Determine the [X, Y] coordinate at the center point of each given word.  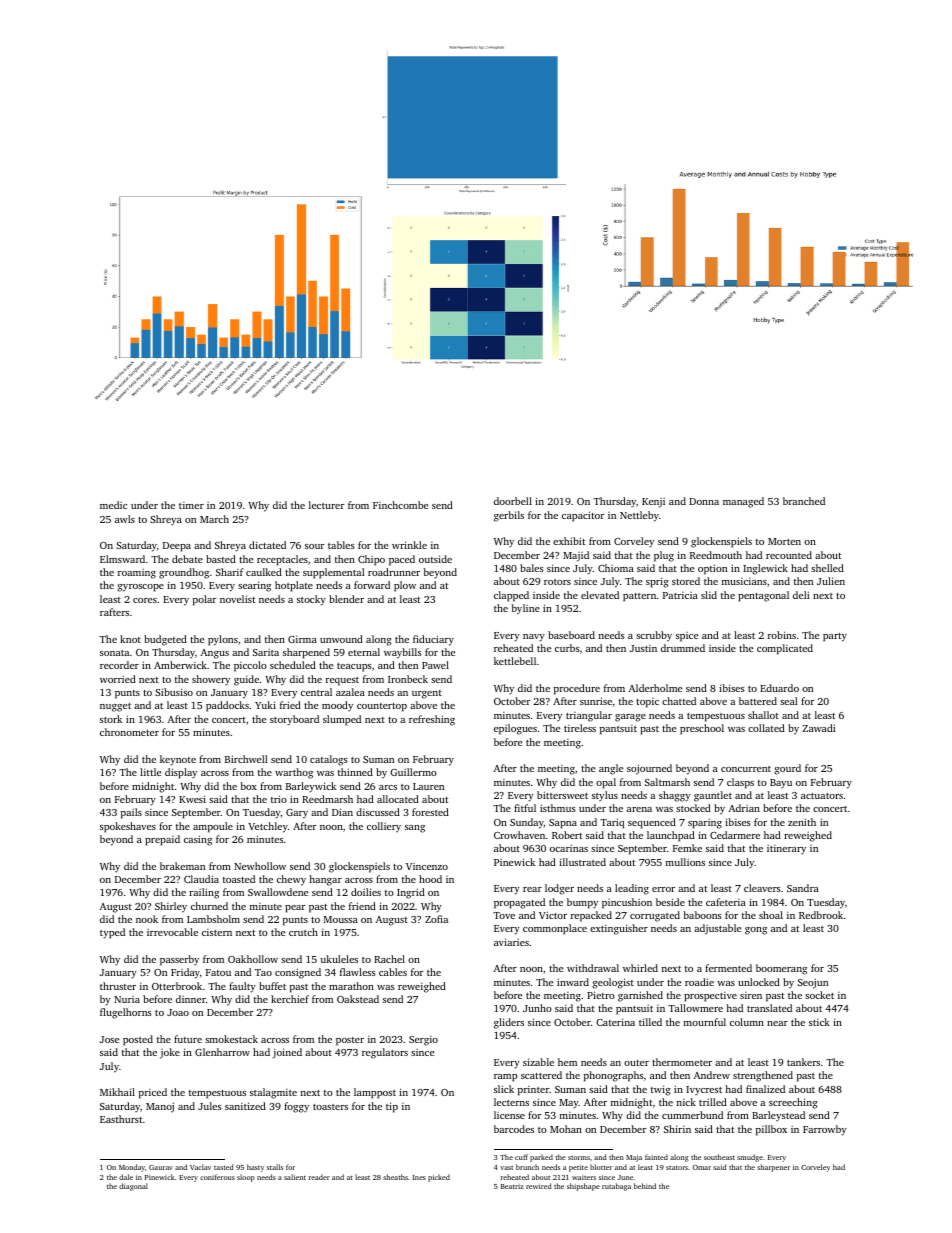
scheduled [293, 665]
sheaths [395, 1177]
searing [254, 586]
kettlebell [515, 661]
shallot [763, 715]
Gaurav [161, 1167]
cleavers [762, 888]
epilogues [515, 729]
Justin [643, 648]
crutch [303, 932]
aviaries [511, 942]
